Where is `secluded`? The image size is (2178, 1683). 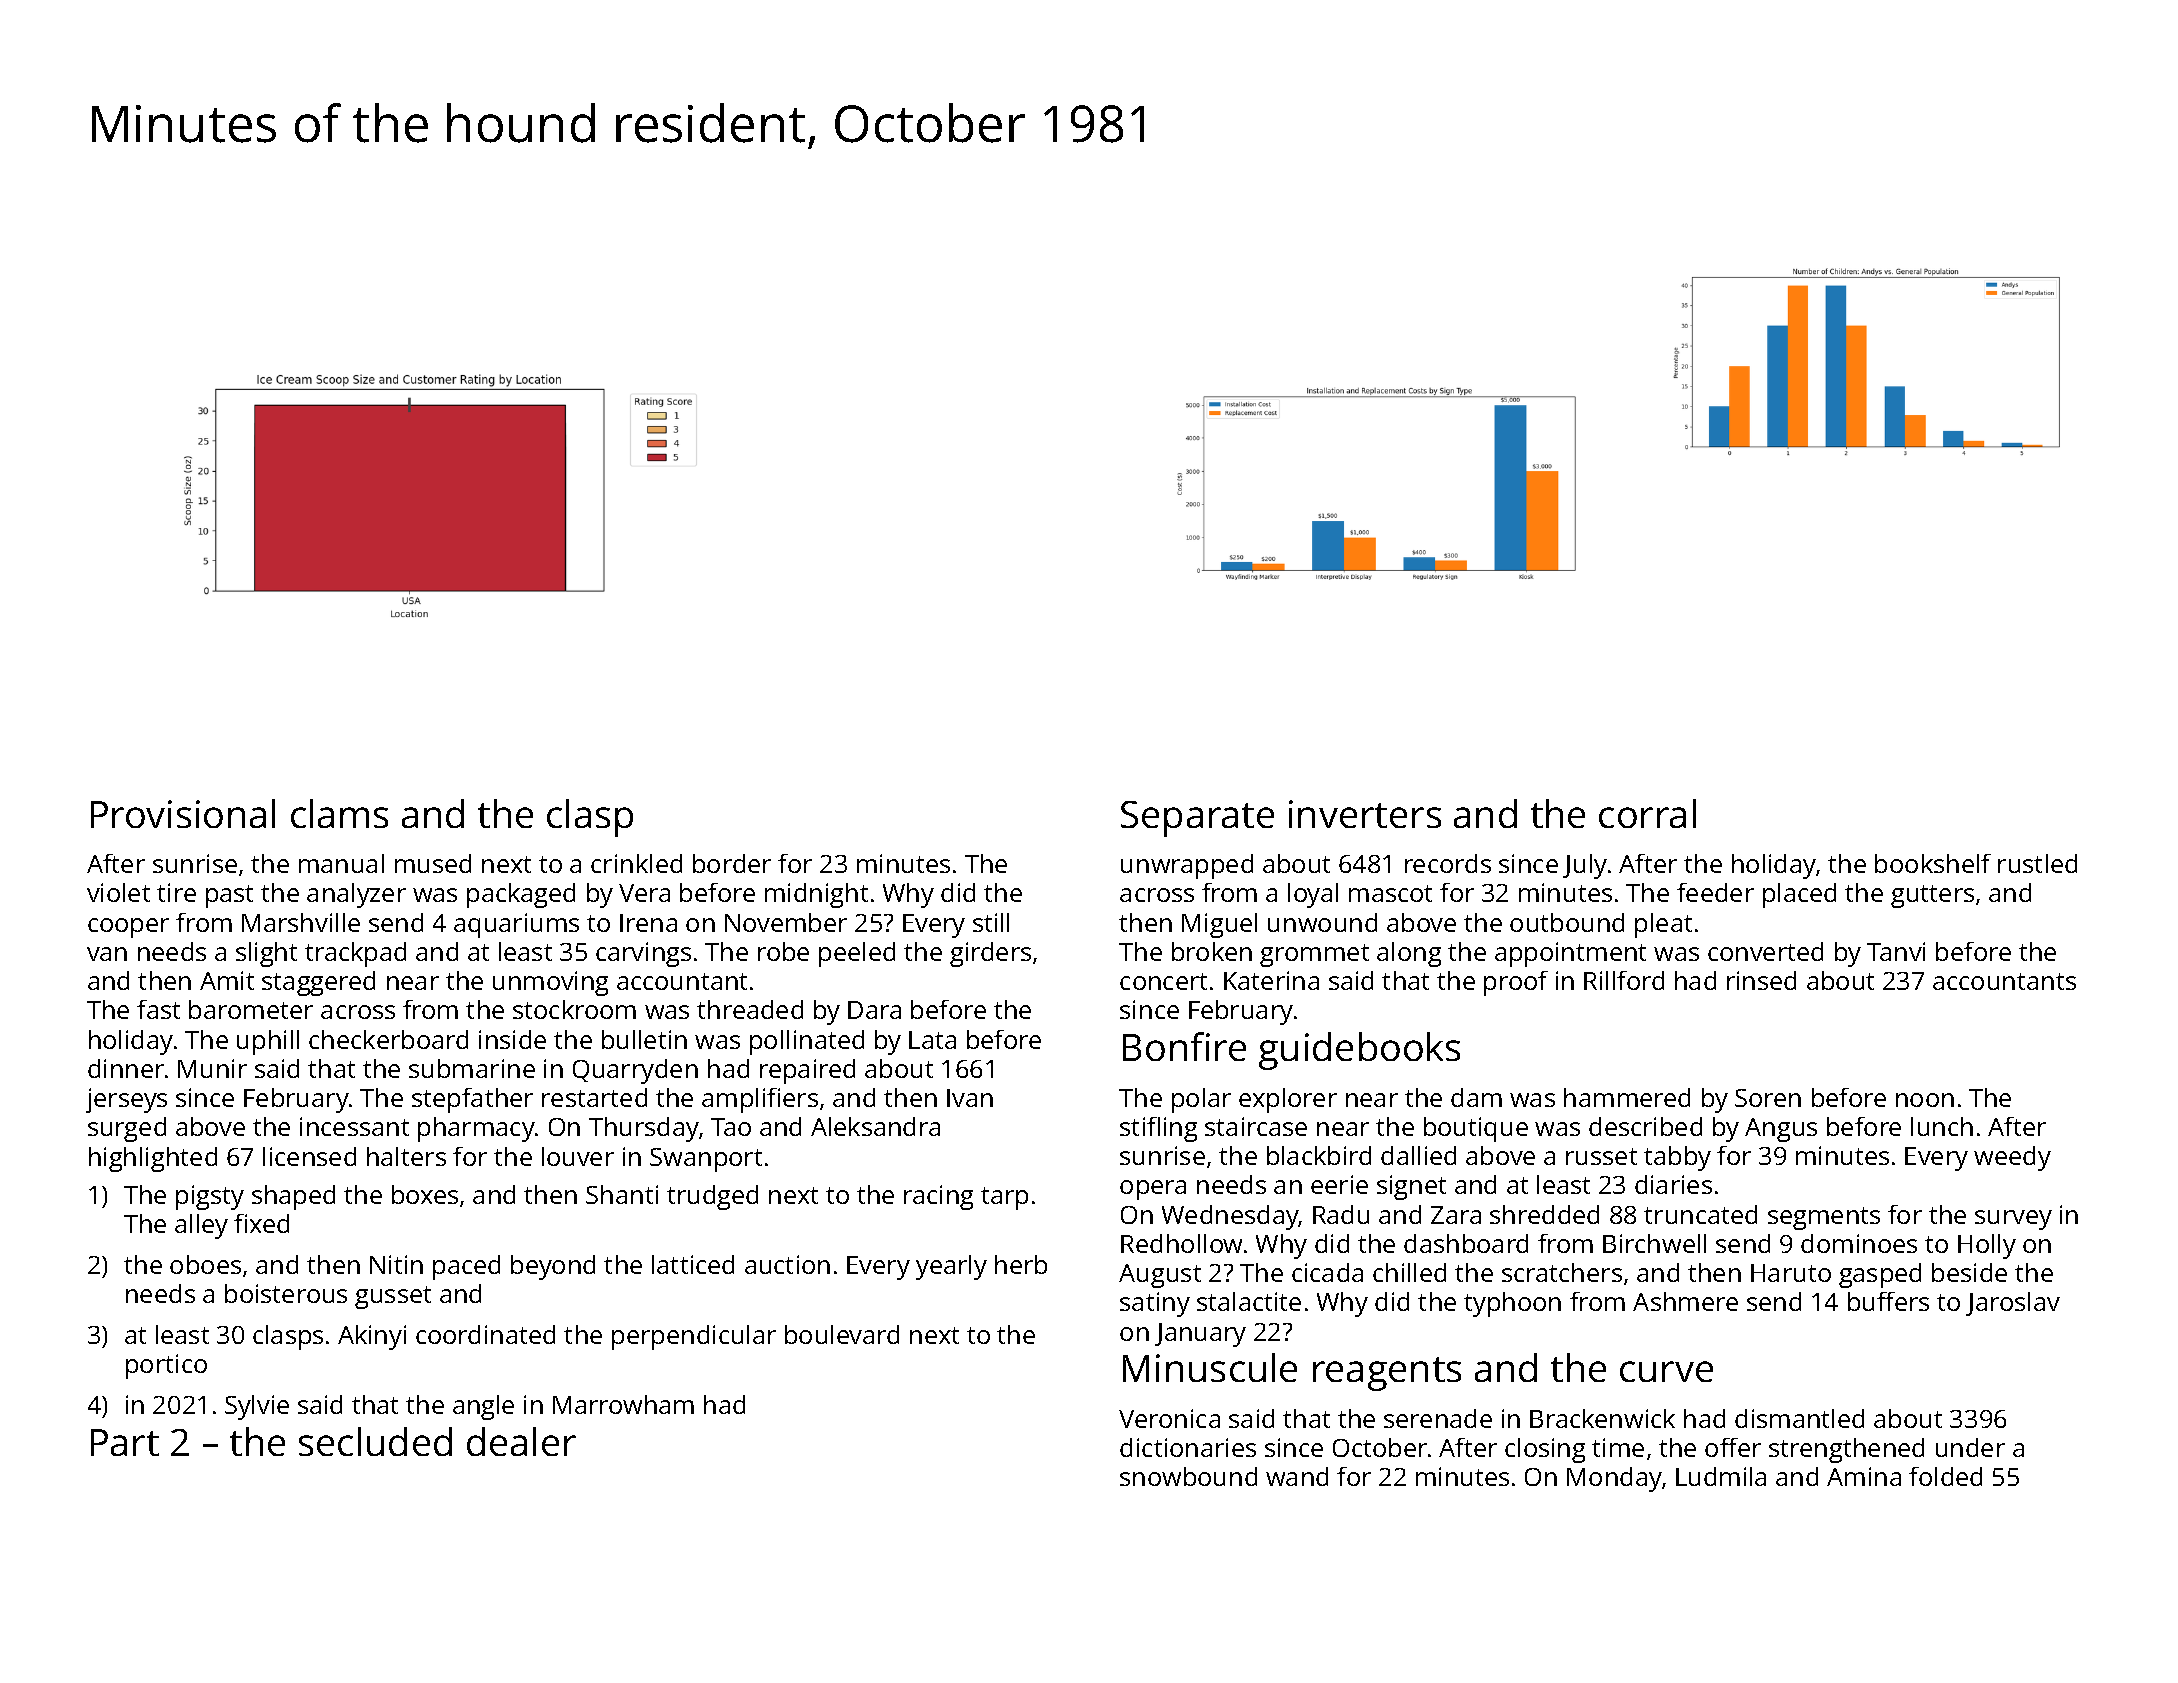
secluded is located at coordinates (375, 1441).
